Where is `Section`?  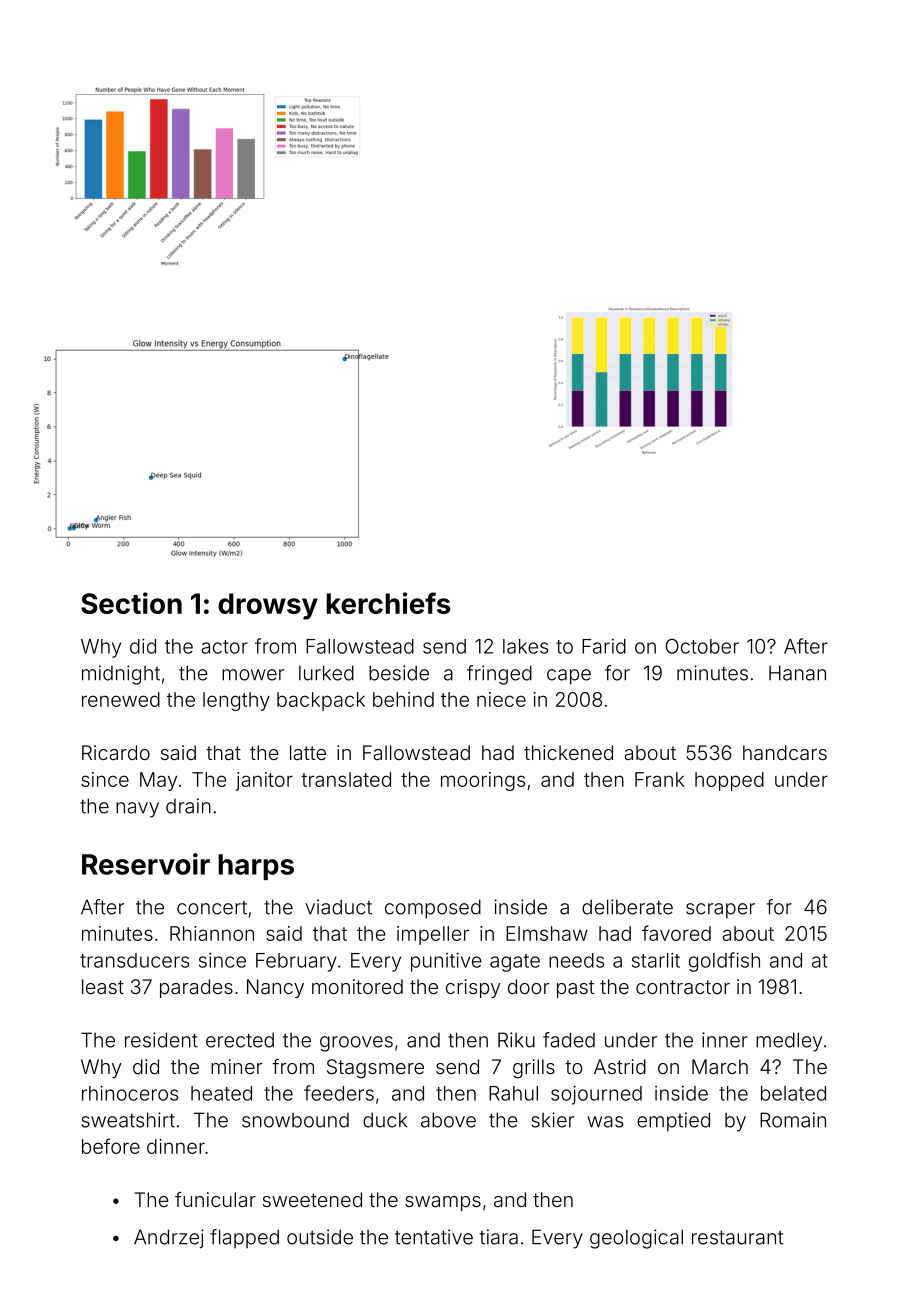
Section is located at coordinates (131, 603).
